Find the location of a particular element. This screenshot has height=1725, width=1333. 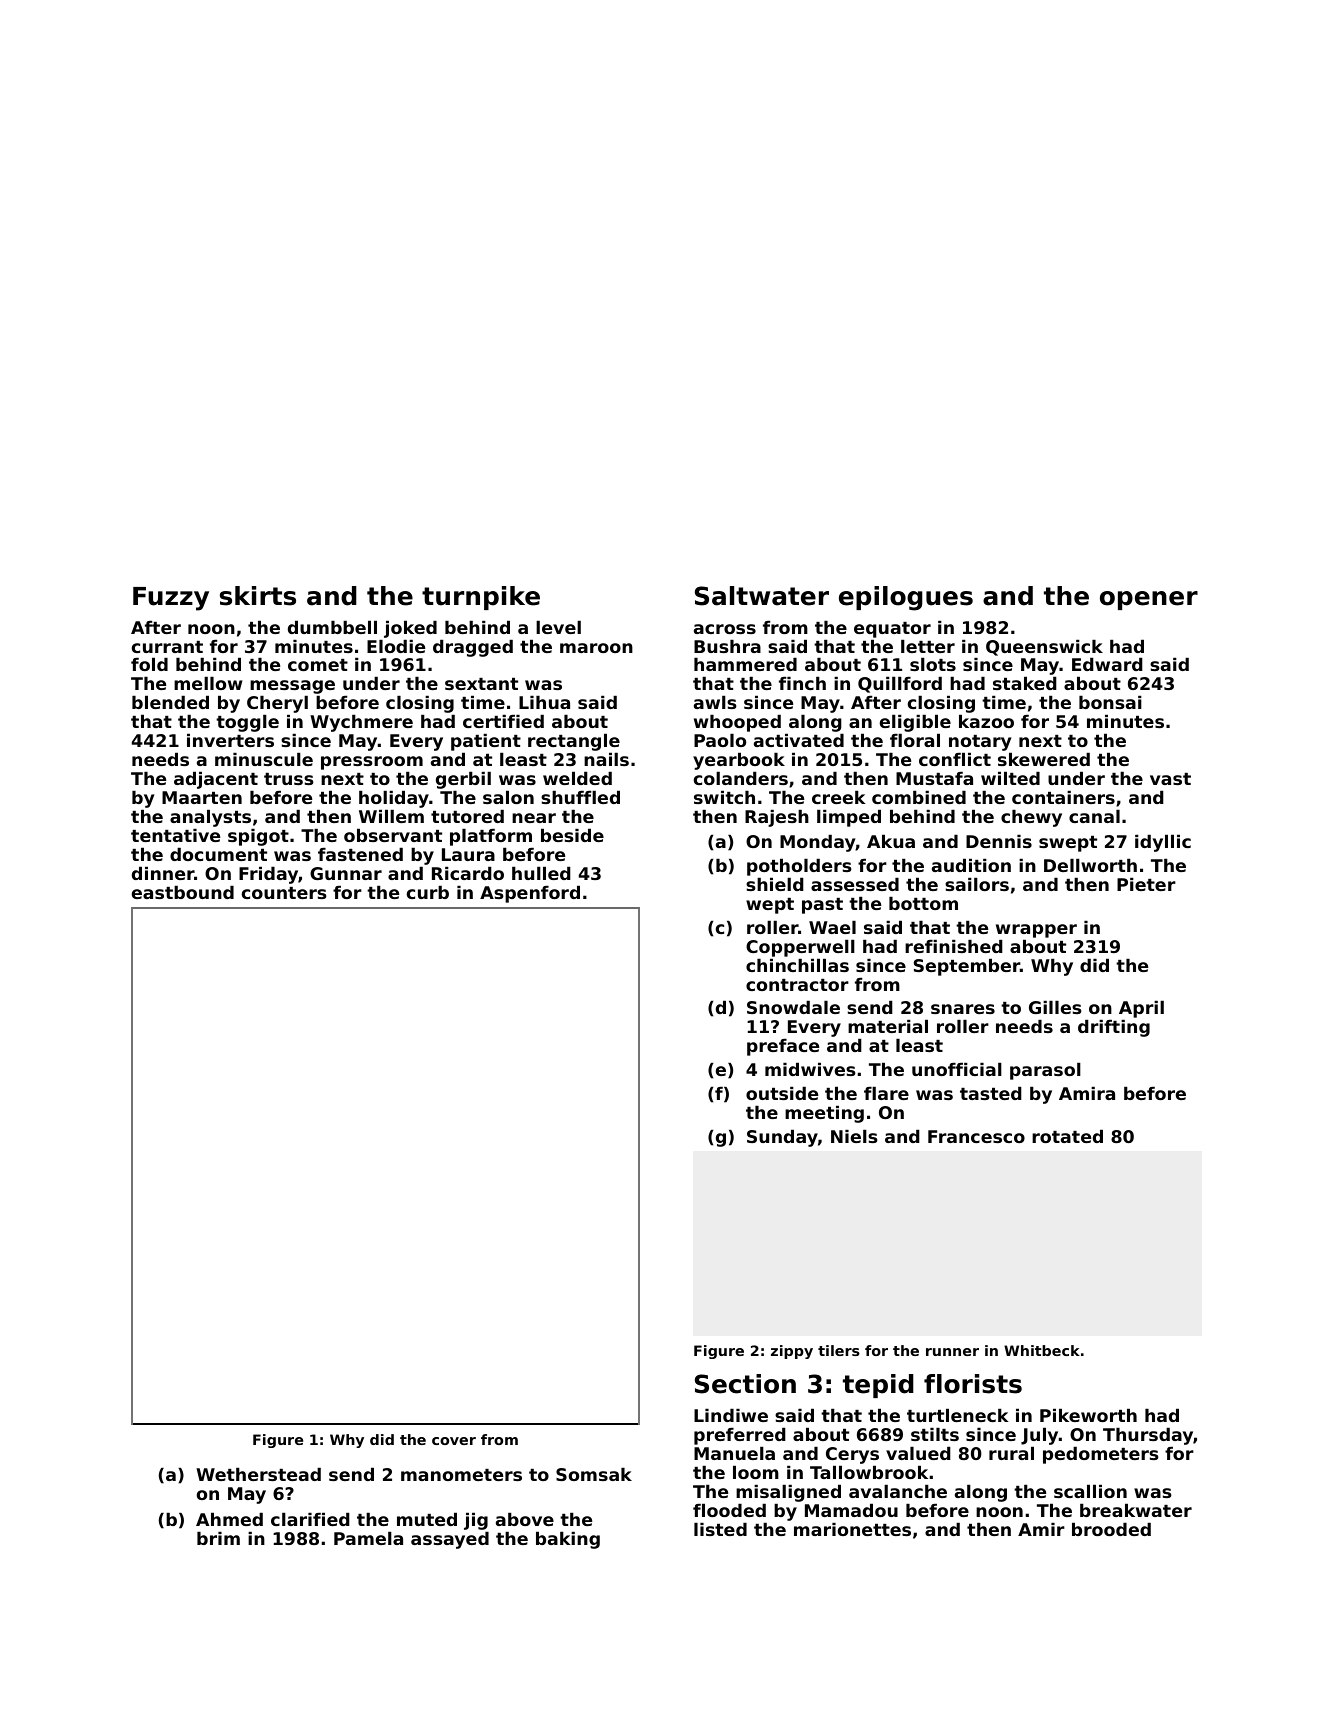

Aspenford is located at coordinates (530, 894).
